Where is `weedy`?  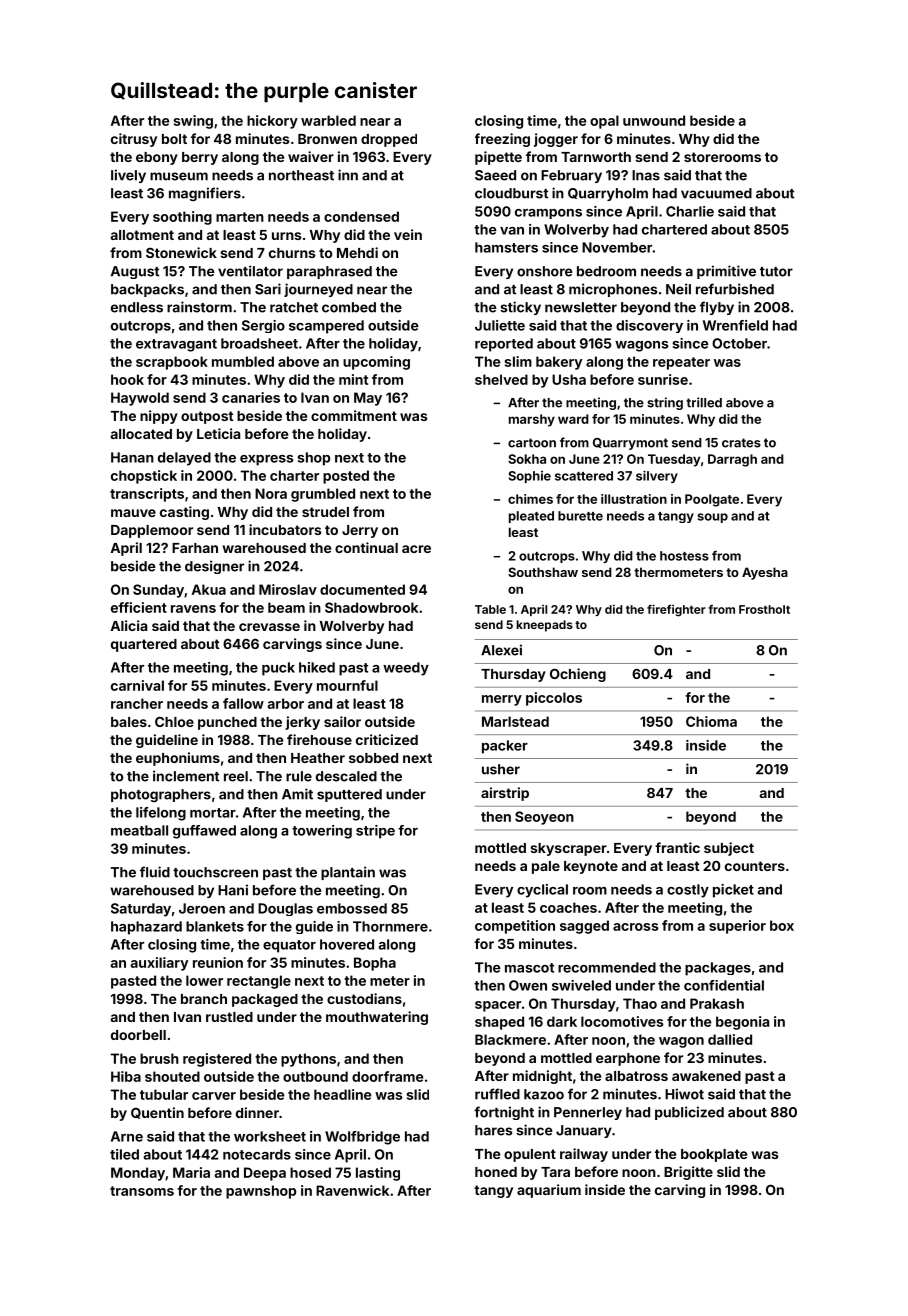 weedy is located at coordinates (406, 669).
